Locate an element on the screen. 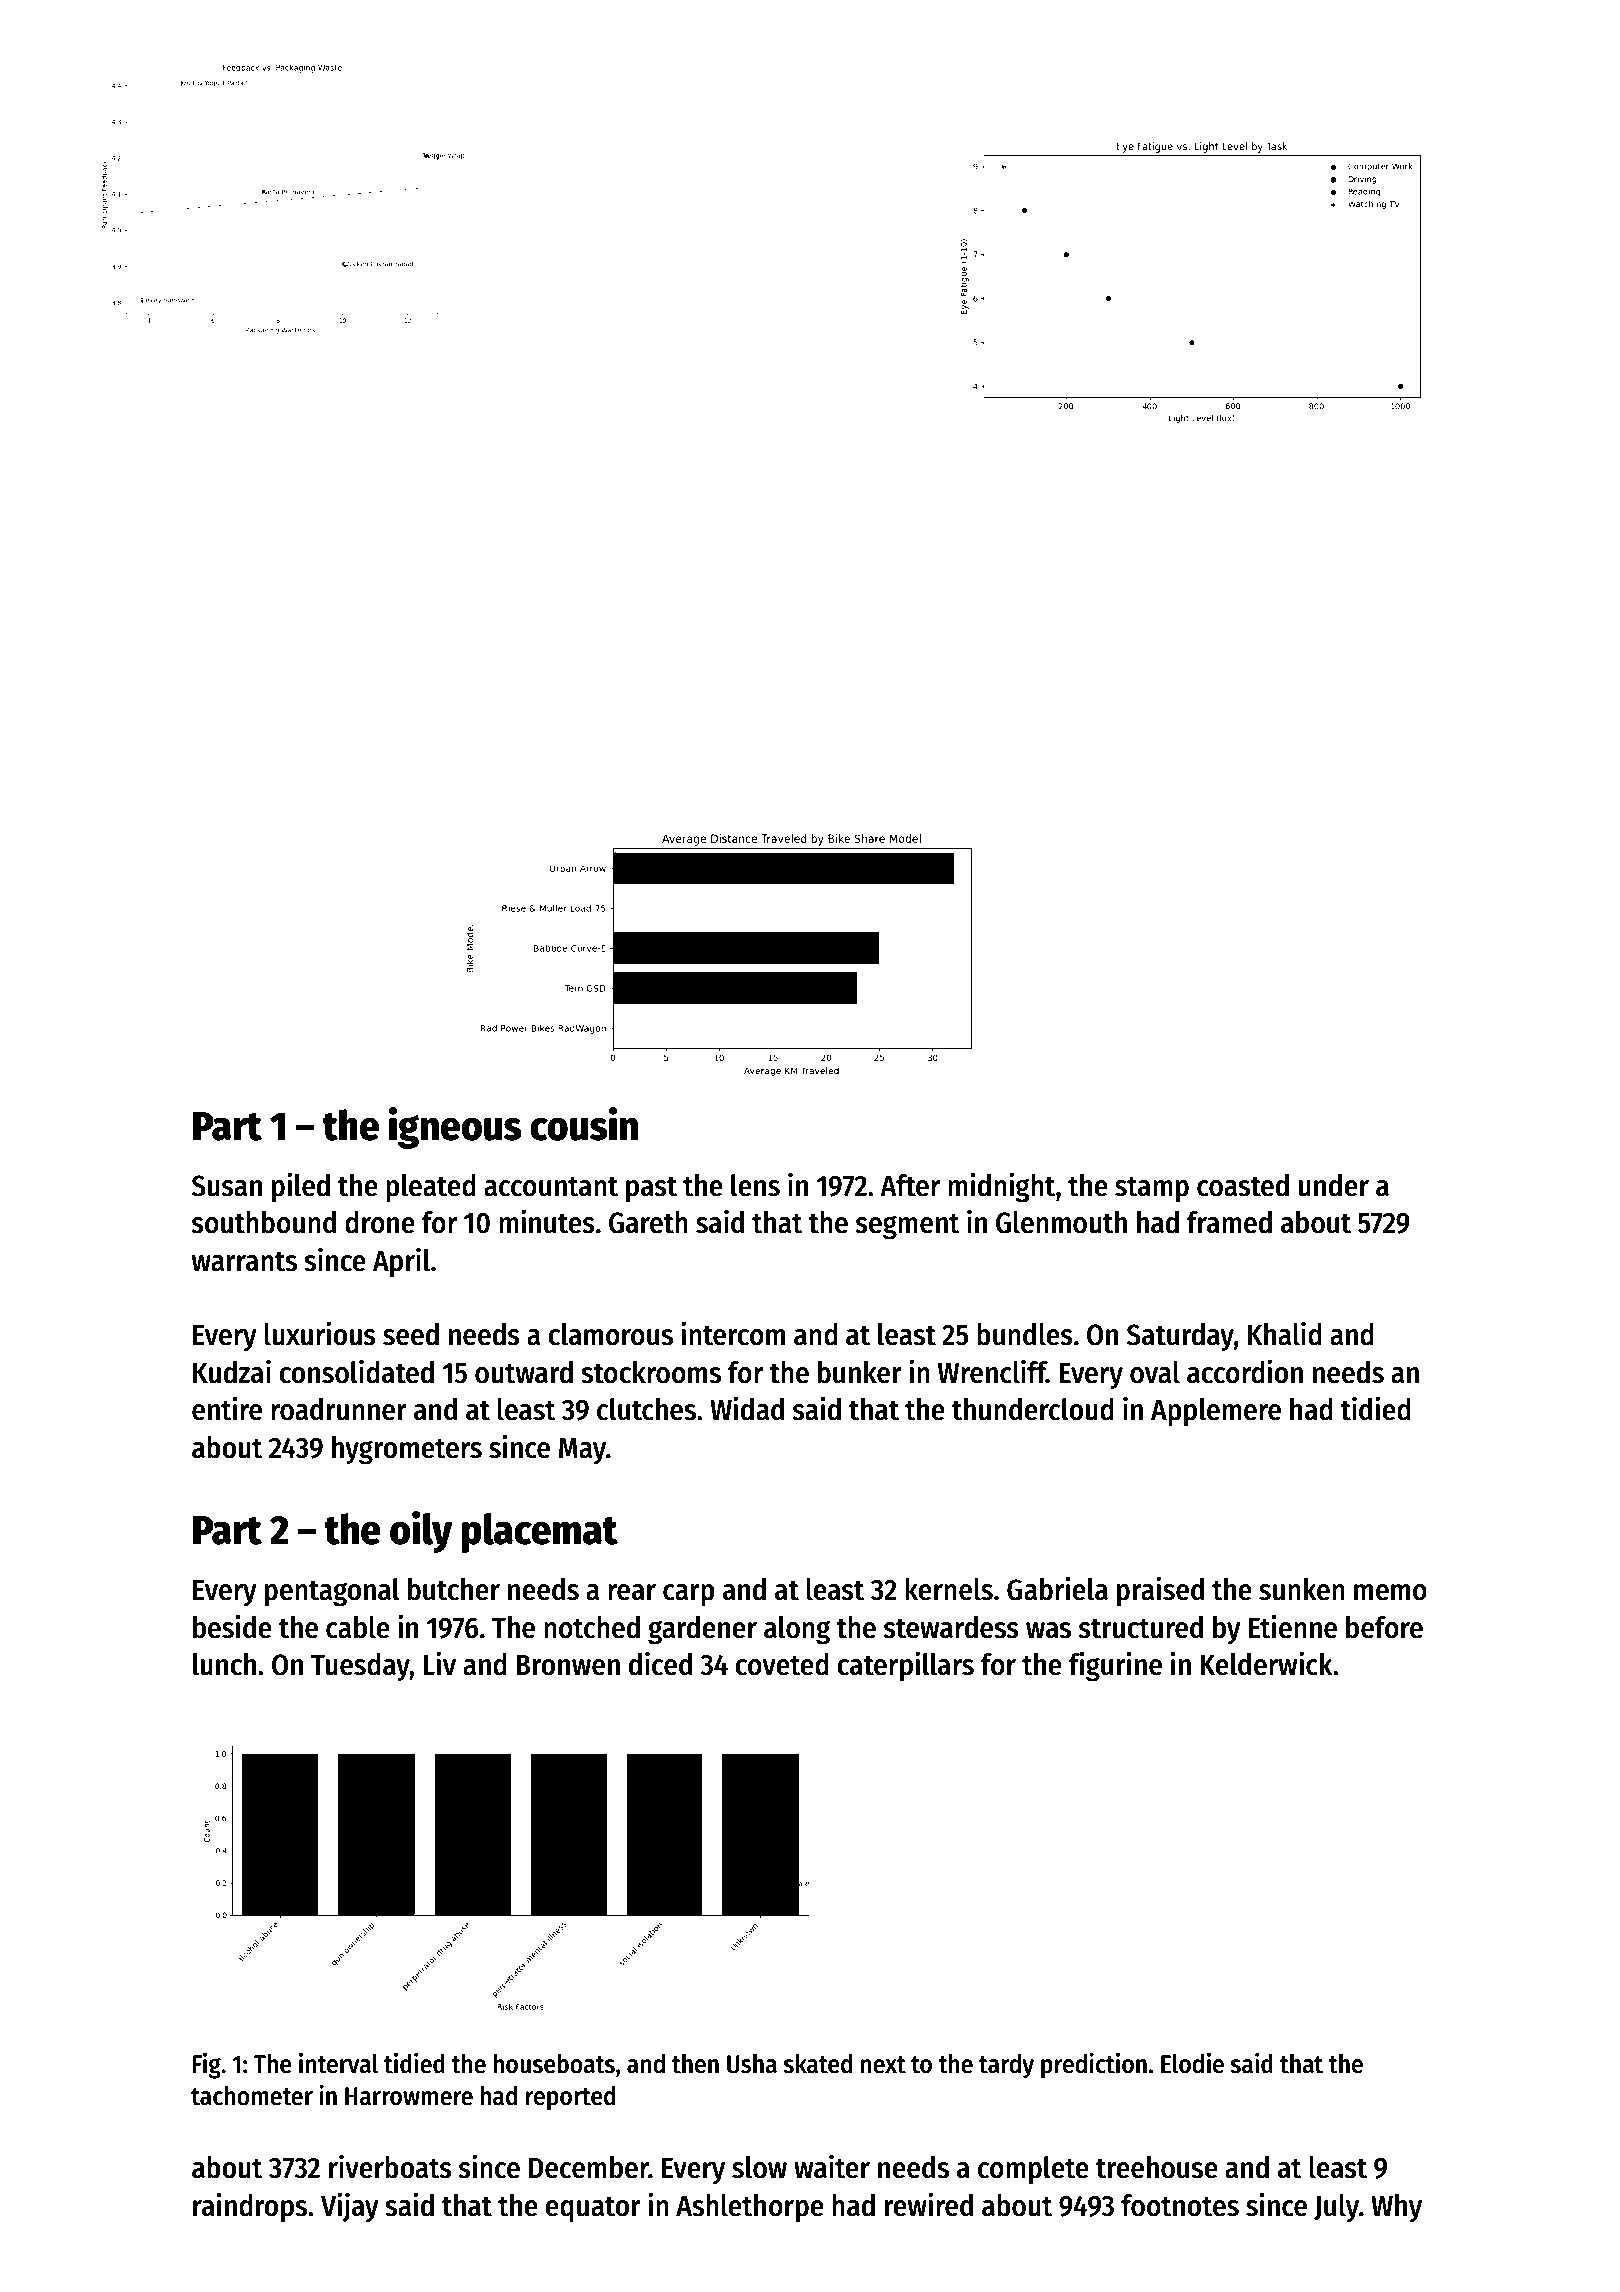 This screenshot has width=1620, height=2292. bunker is located at coordinates (860, 1372).
